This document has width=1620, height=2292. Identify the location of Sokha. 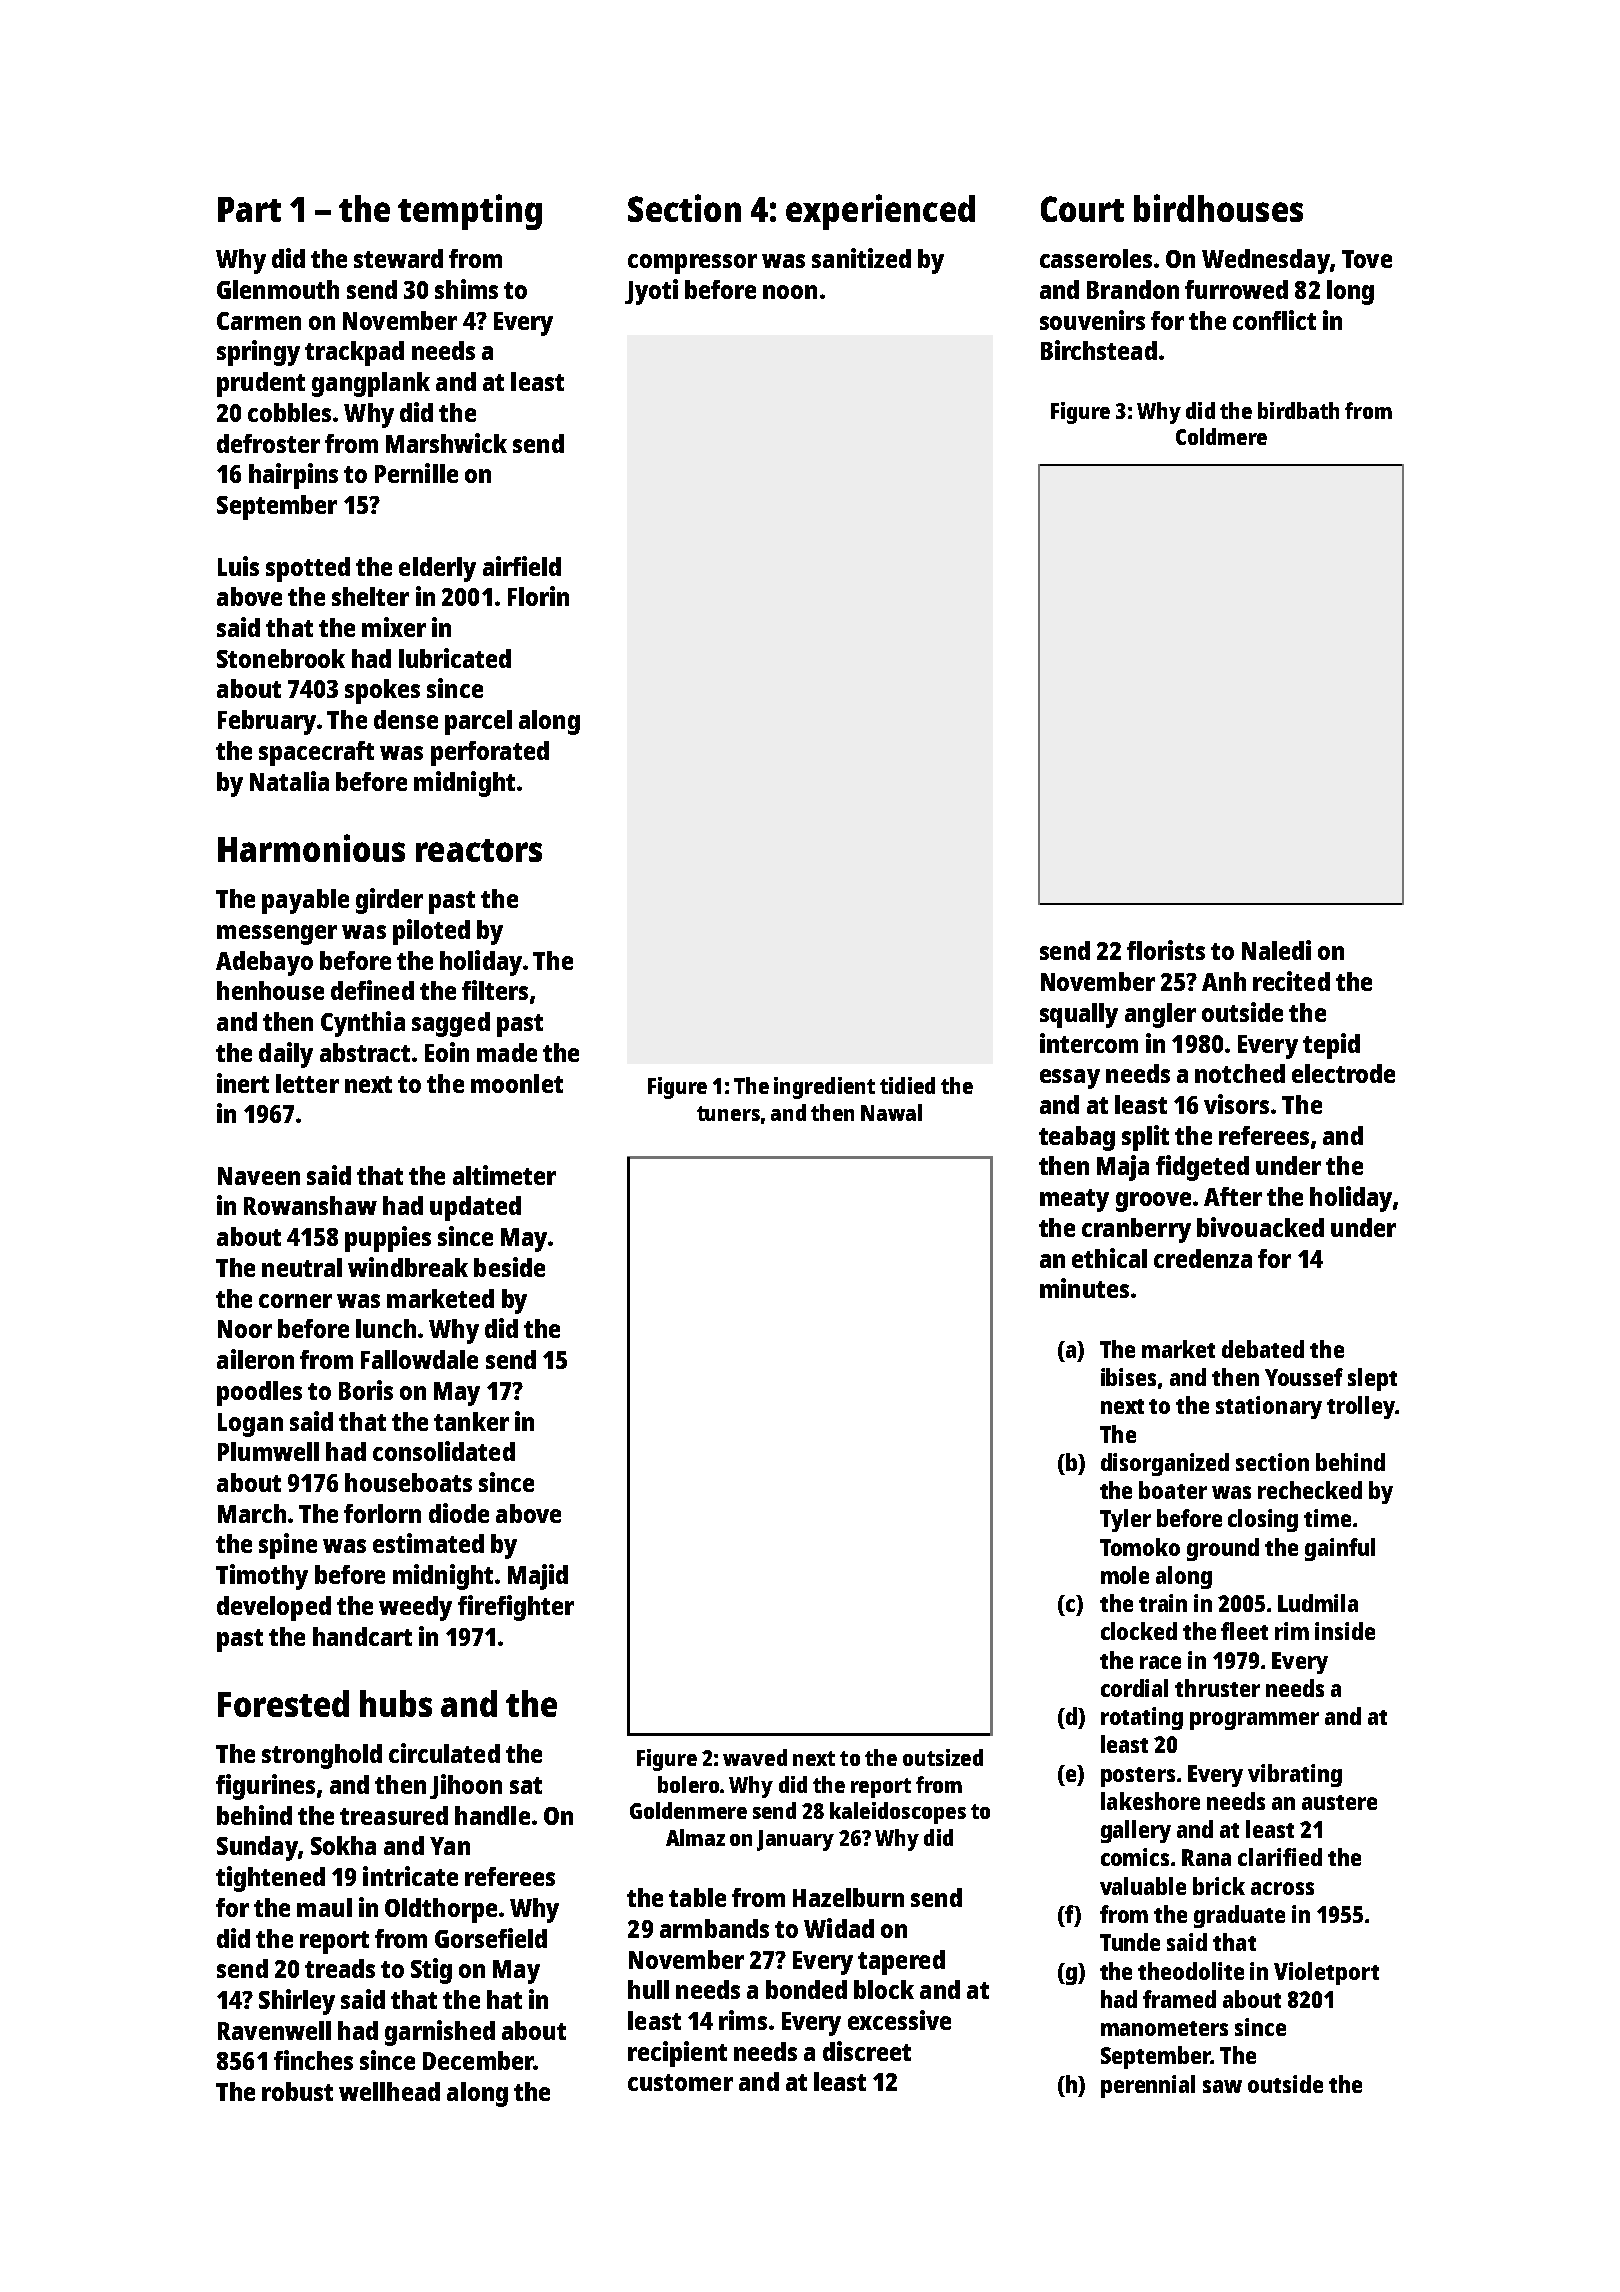
(343, 1845).
